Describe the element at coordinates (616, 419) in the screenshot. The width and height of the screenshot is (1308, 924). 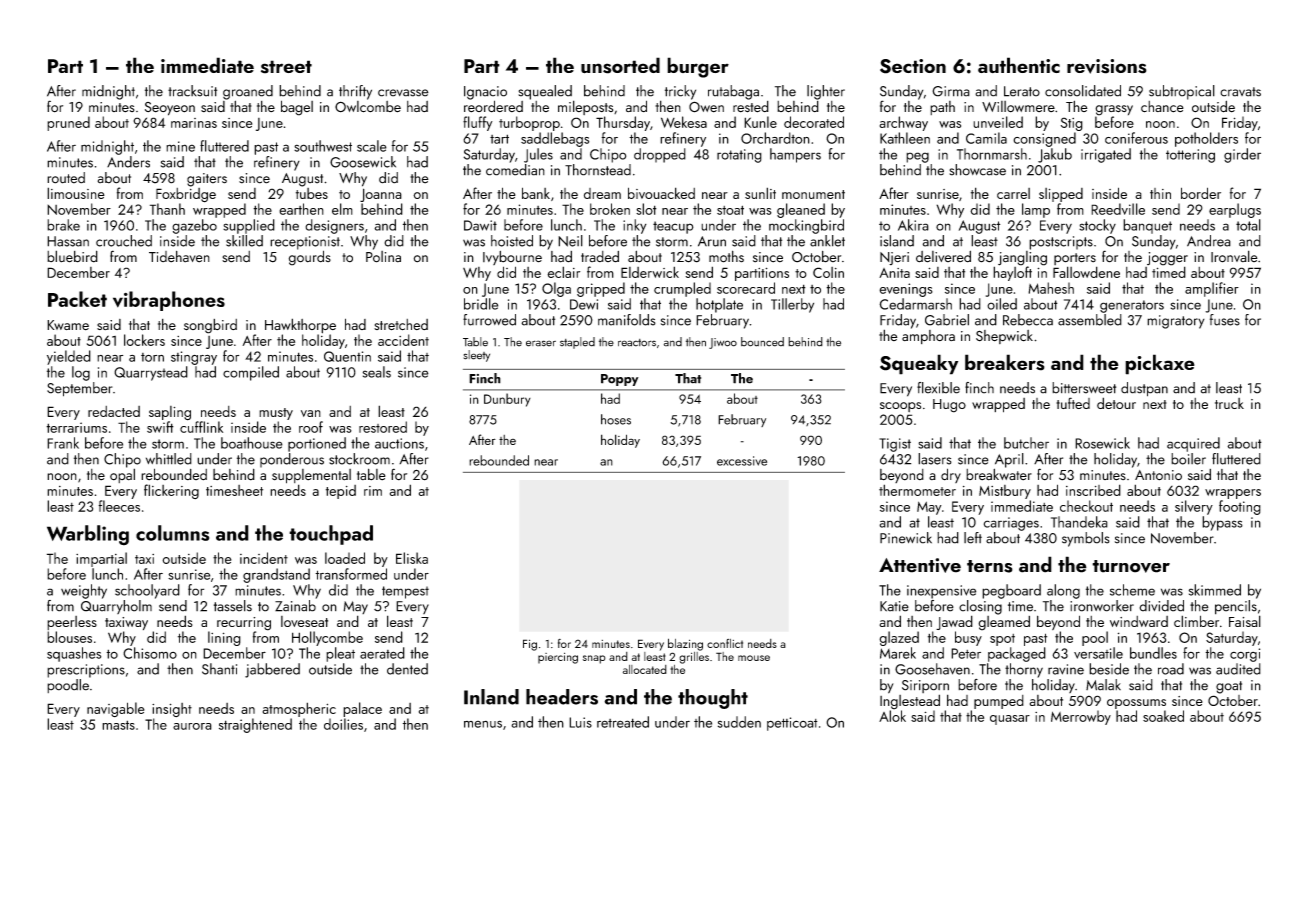
I see `hoses` at that location.
